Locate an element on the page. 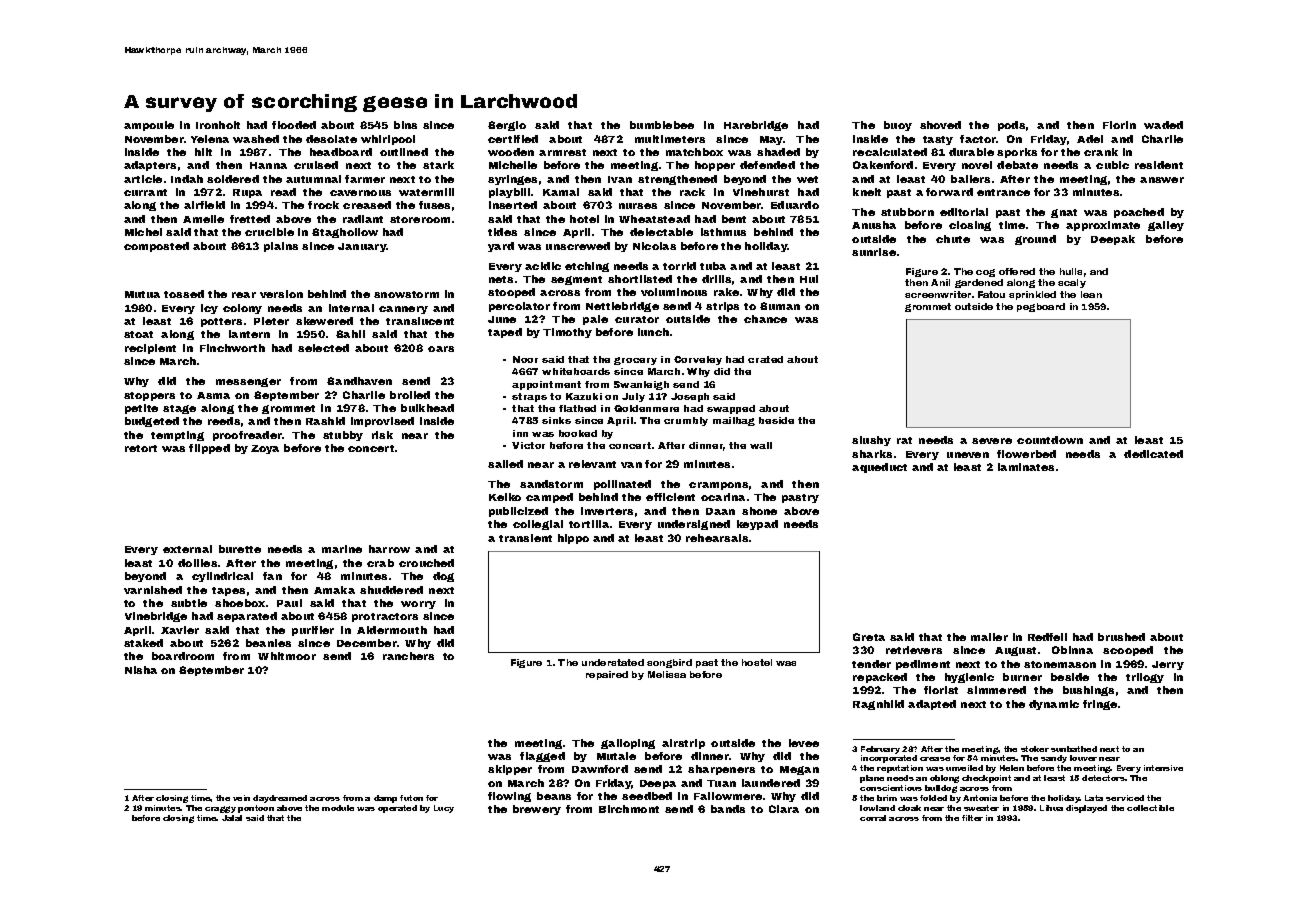 The width and height of the document is (1308, 924). burette is located at coordinates (240, 549).
